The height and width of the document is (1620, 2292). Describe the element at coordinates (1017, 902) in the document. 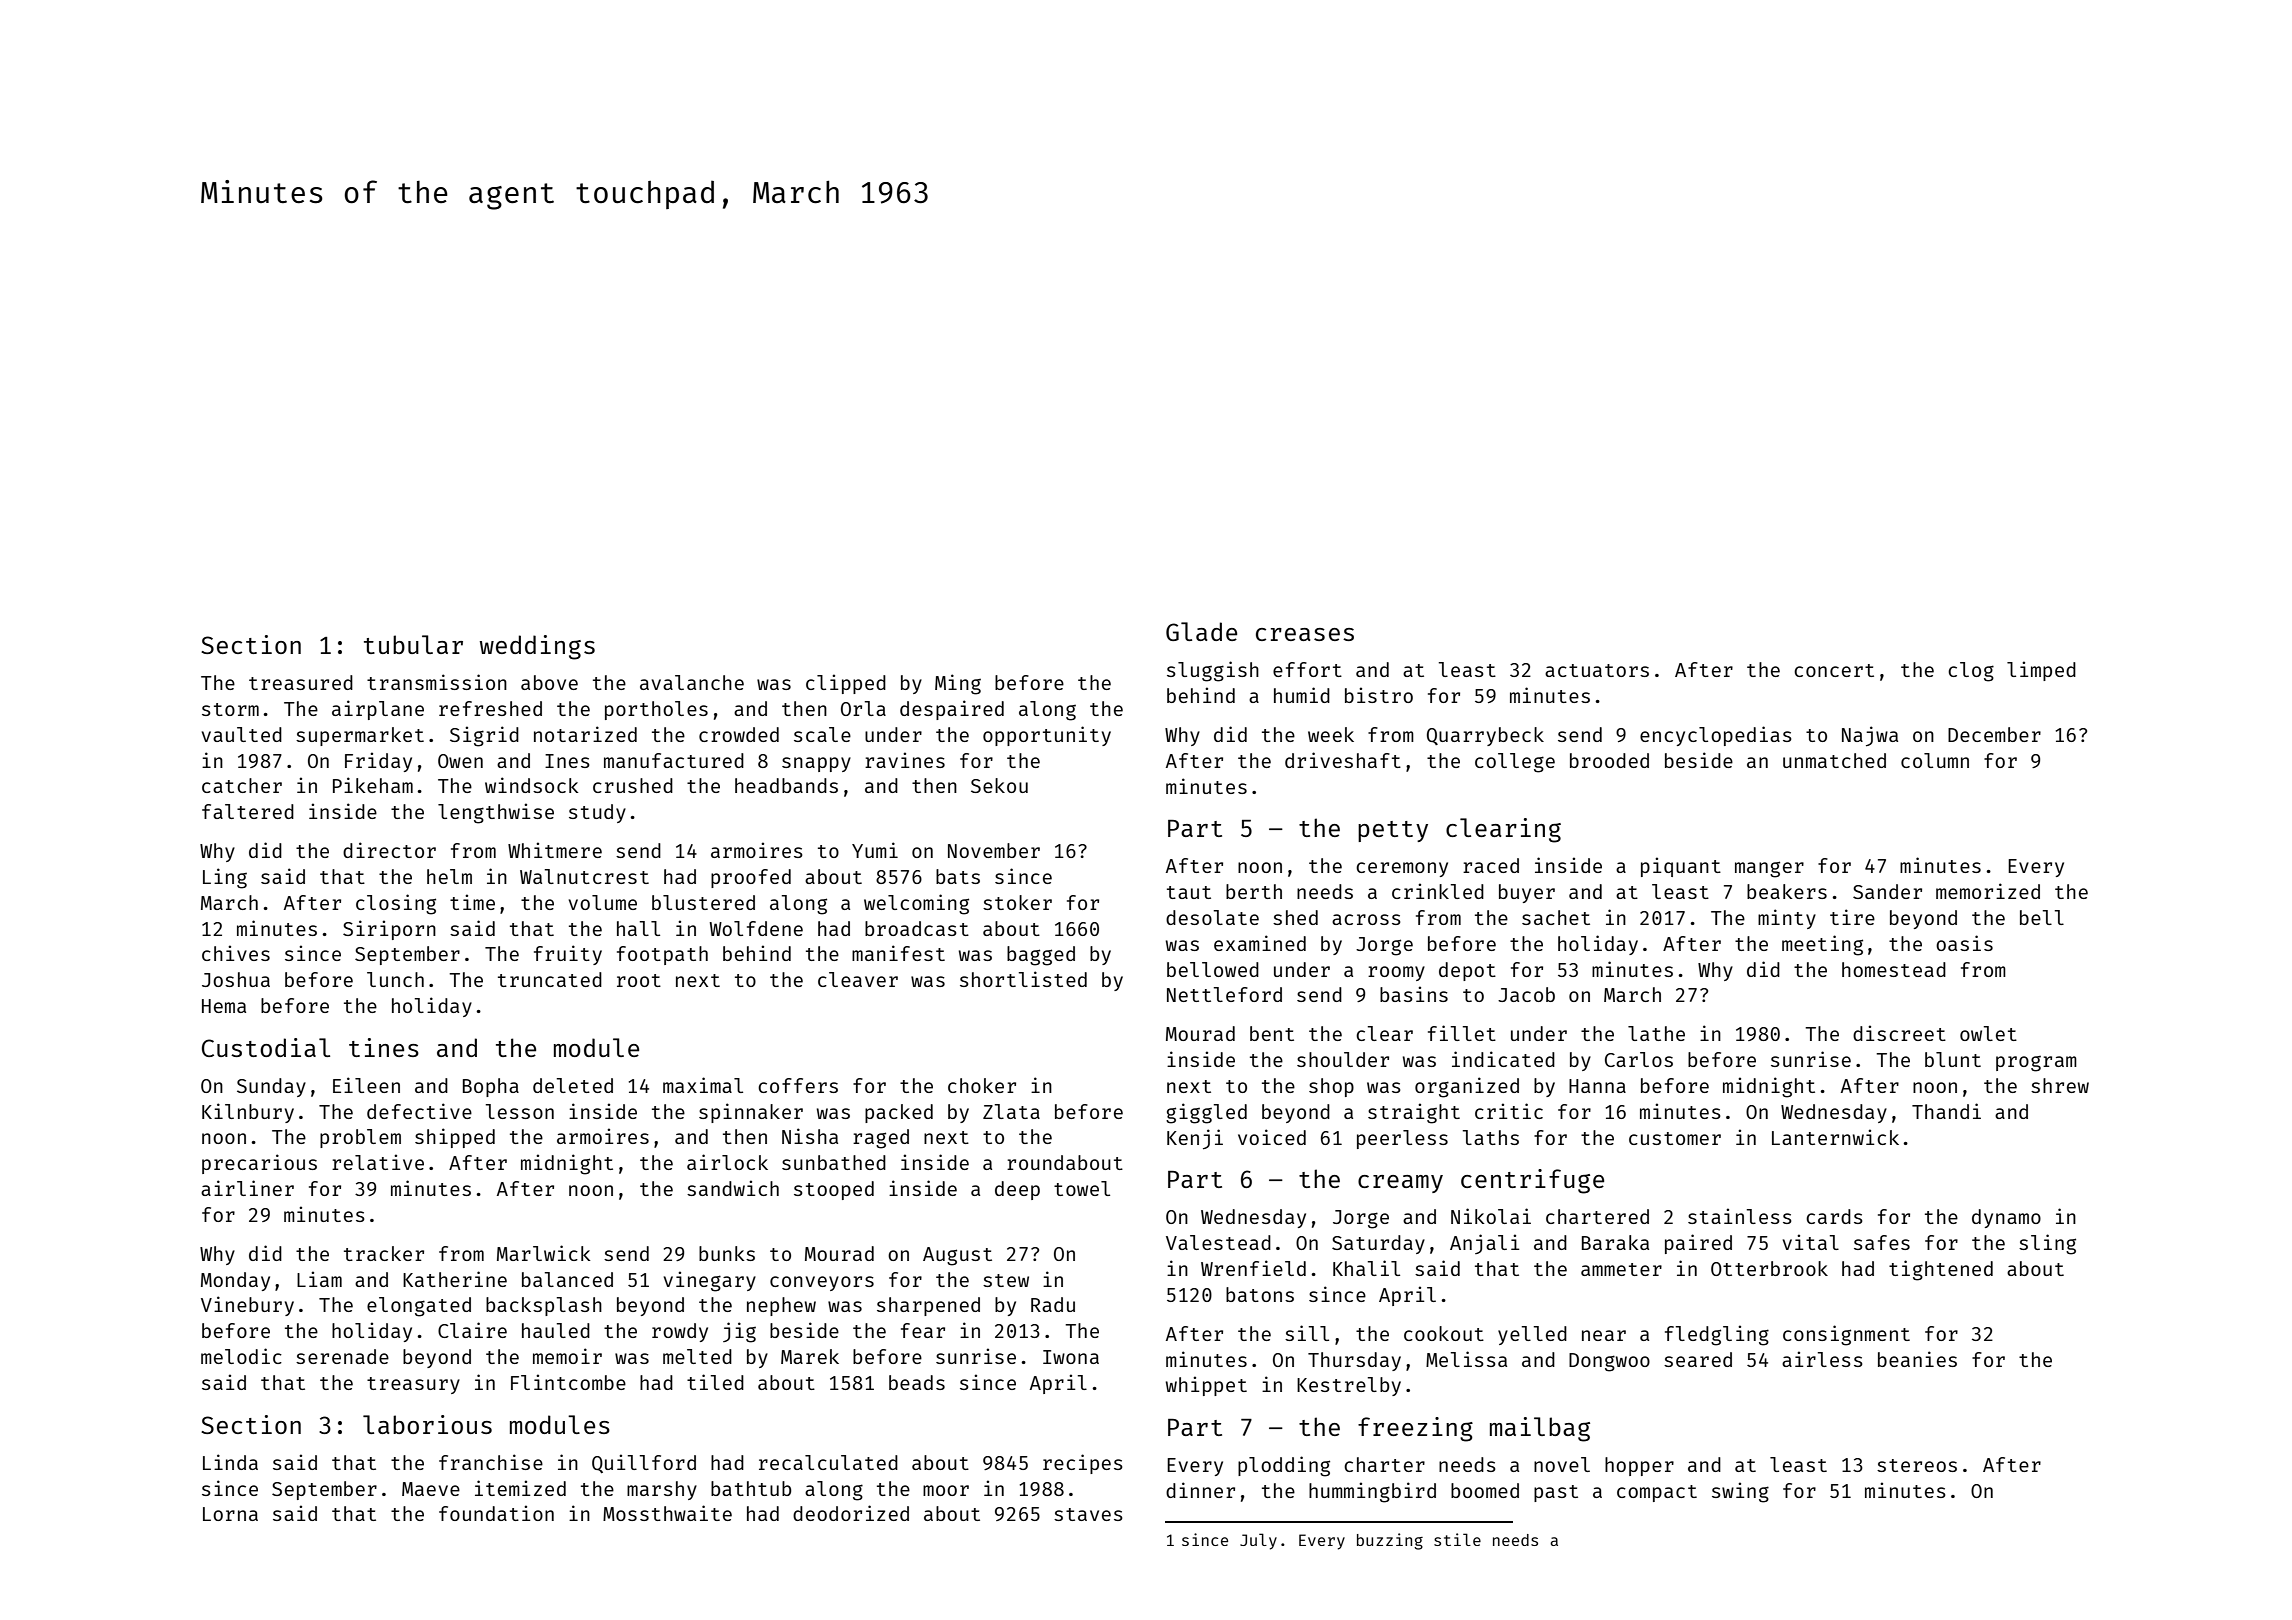

I see `stoker` at that location.
